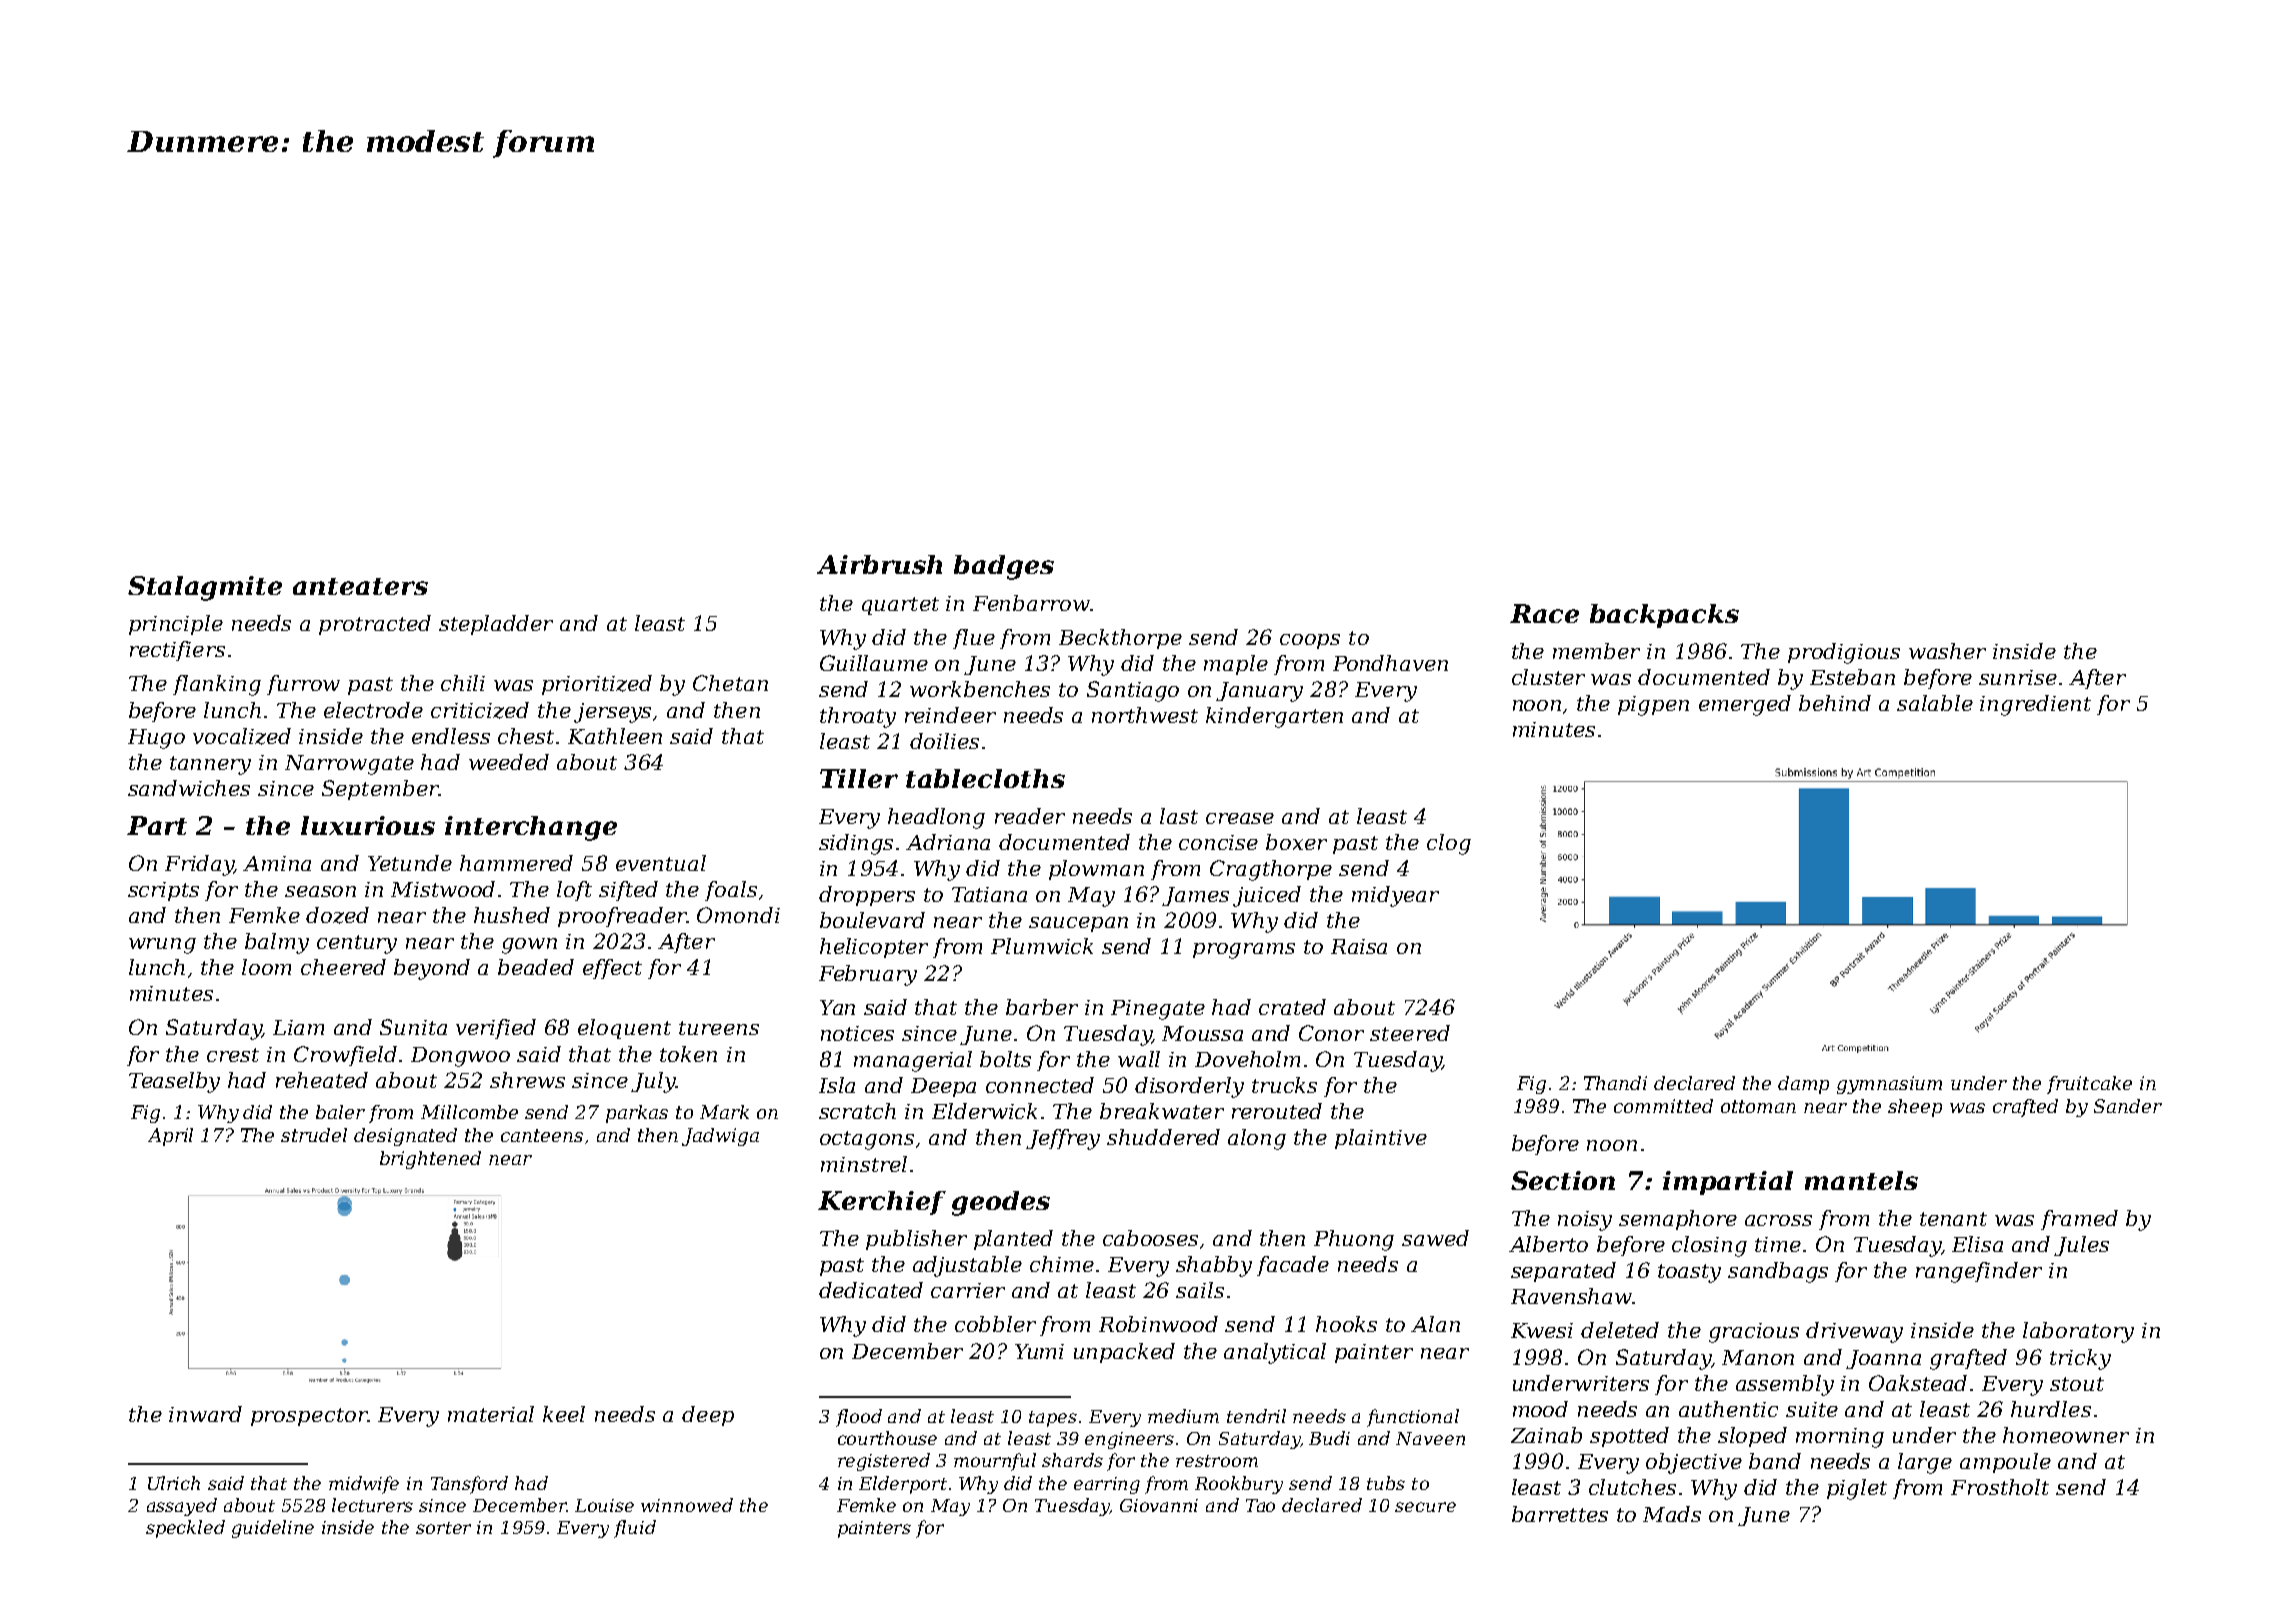  I want to click on wall, so click(1139, 1059).
